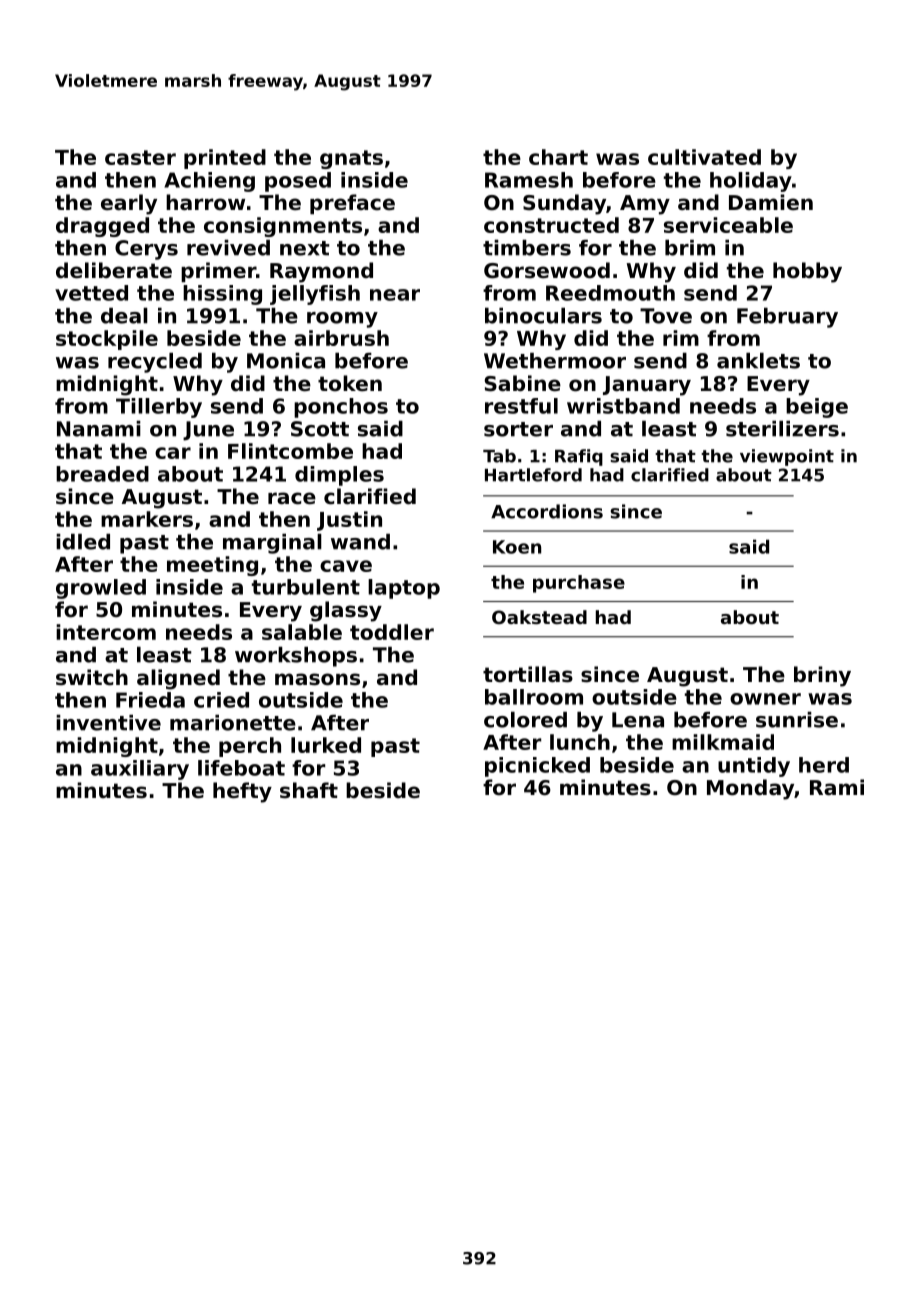  Describe the element at coordinates (212, 566) in the screenshot. I see `meeting` at that location.
